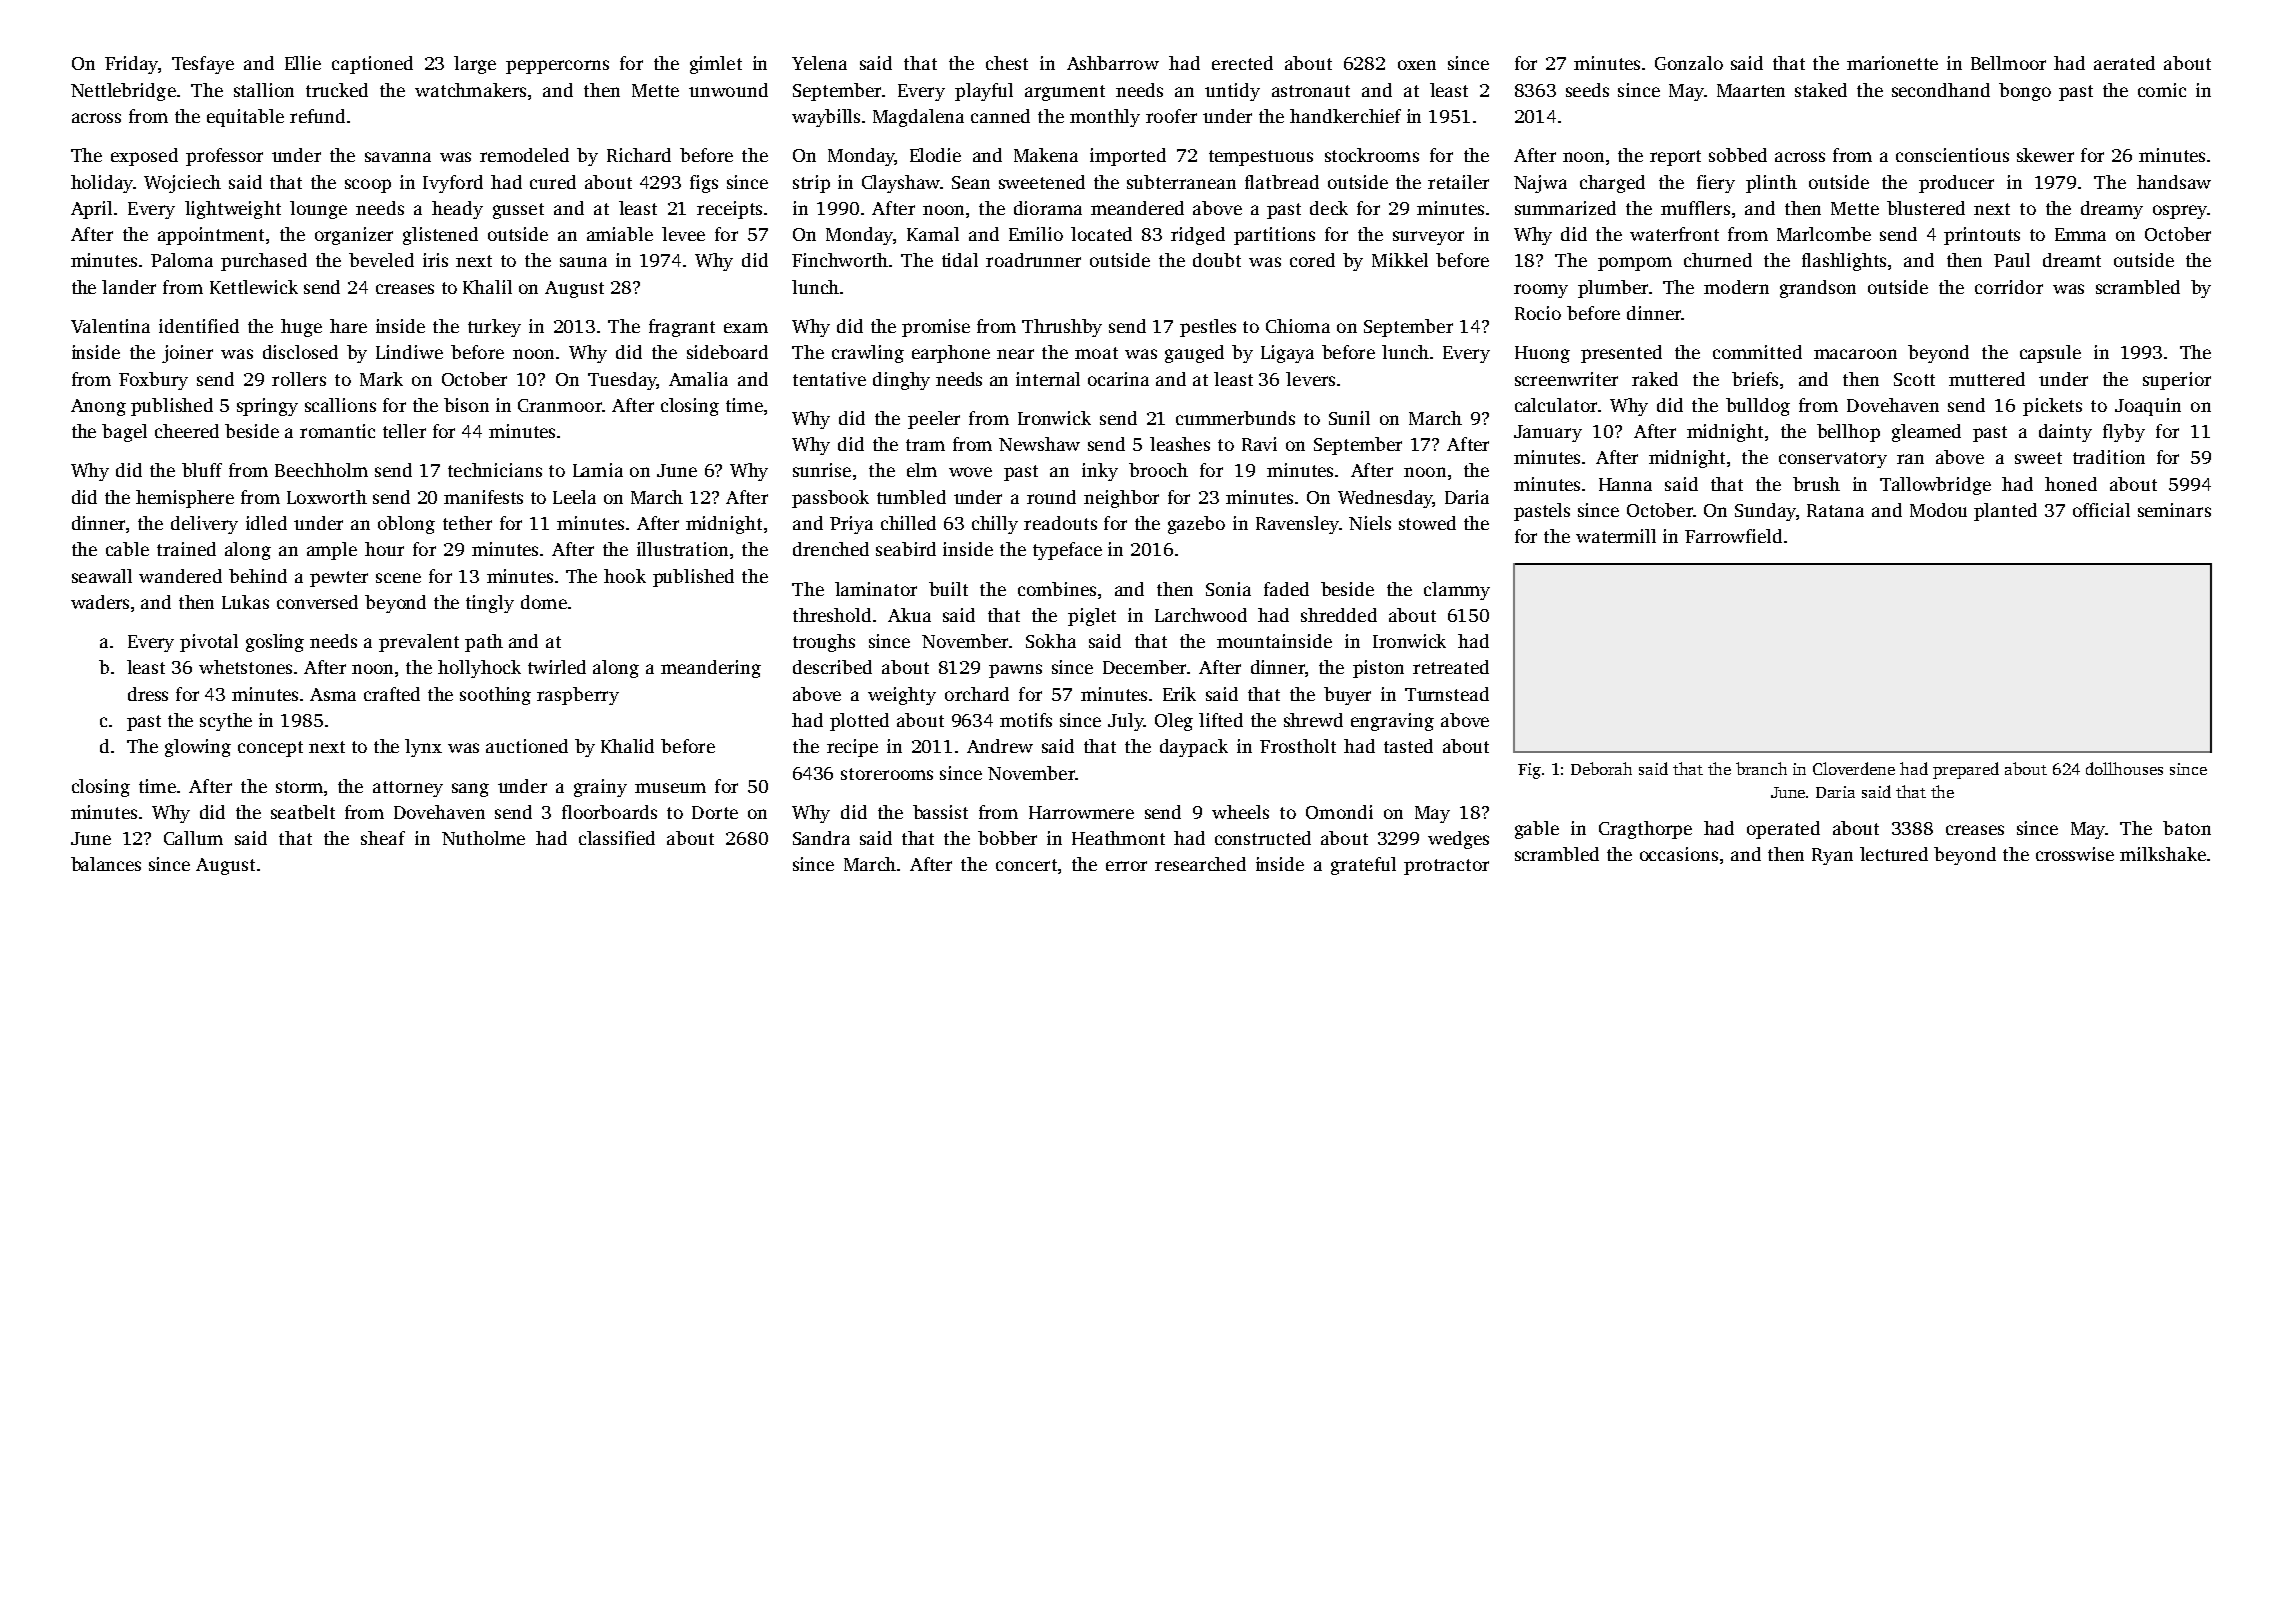 This document has width=2282, height=1614. Describe the element at coordinates (1451, 667) in the document. I see `retreated` at that location.
